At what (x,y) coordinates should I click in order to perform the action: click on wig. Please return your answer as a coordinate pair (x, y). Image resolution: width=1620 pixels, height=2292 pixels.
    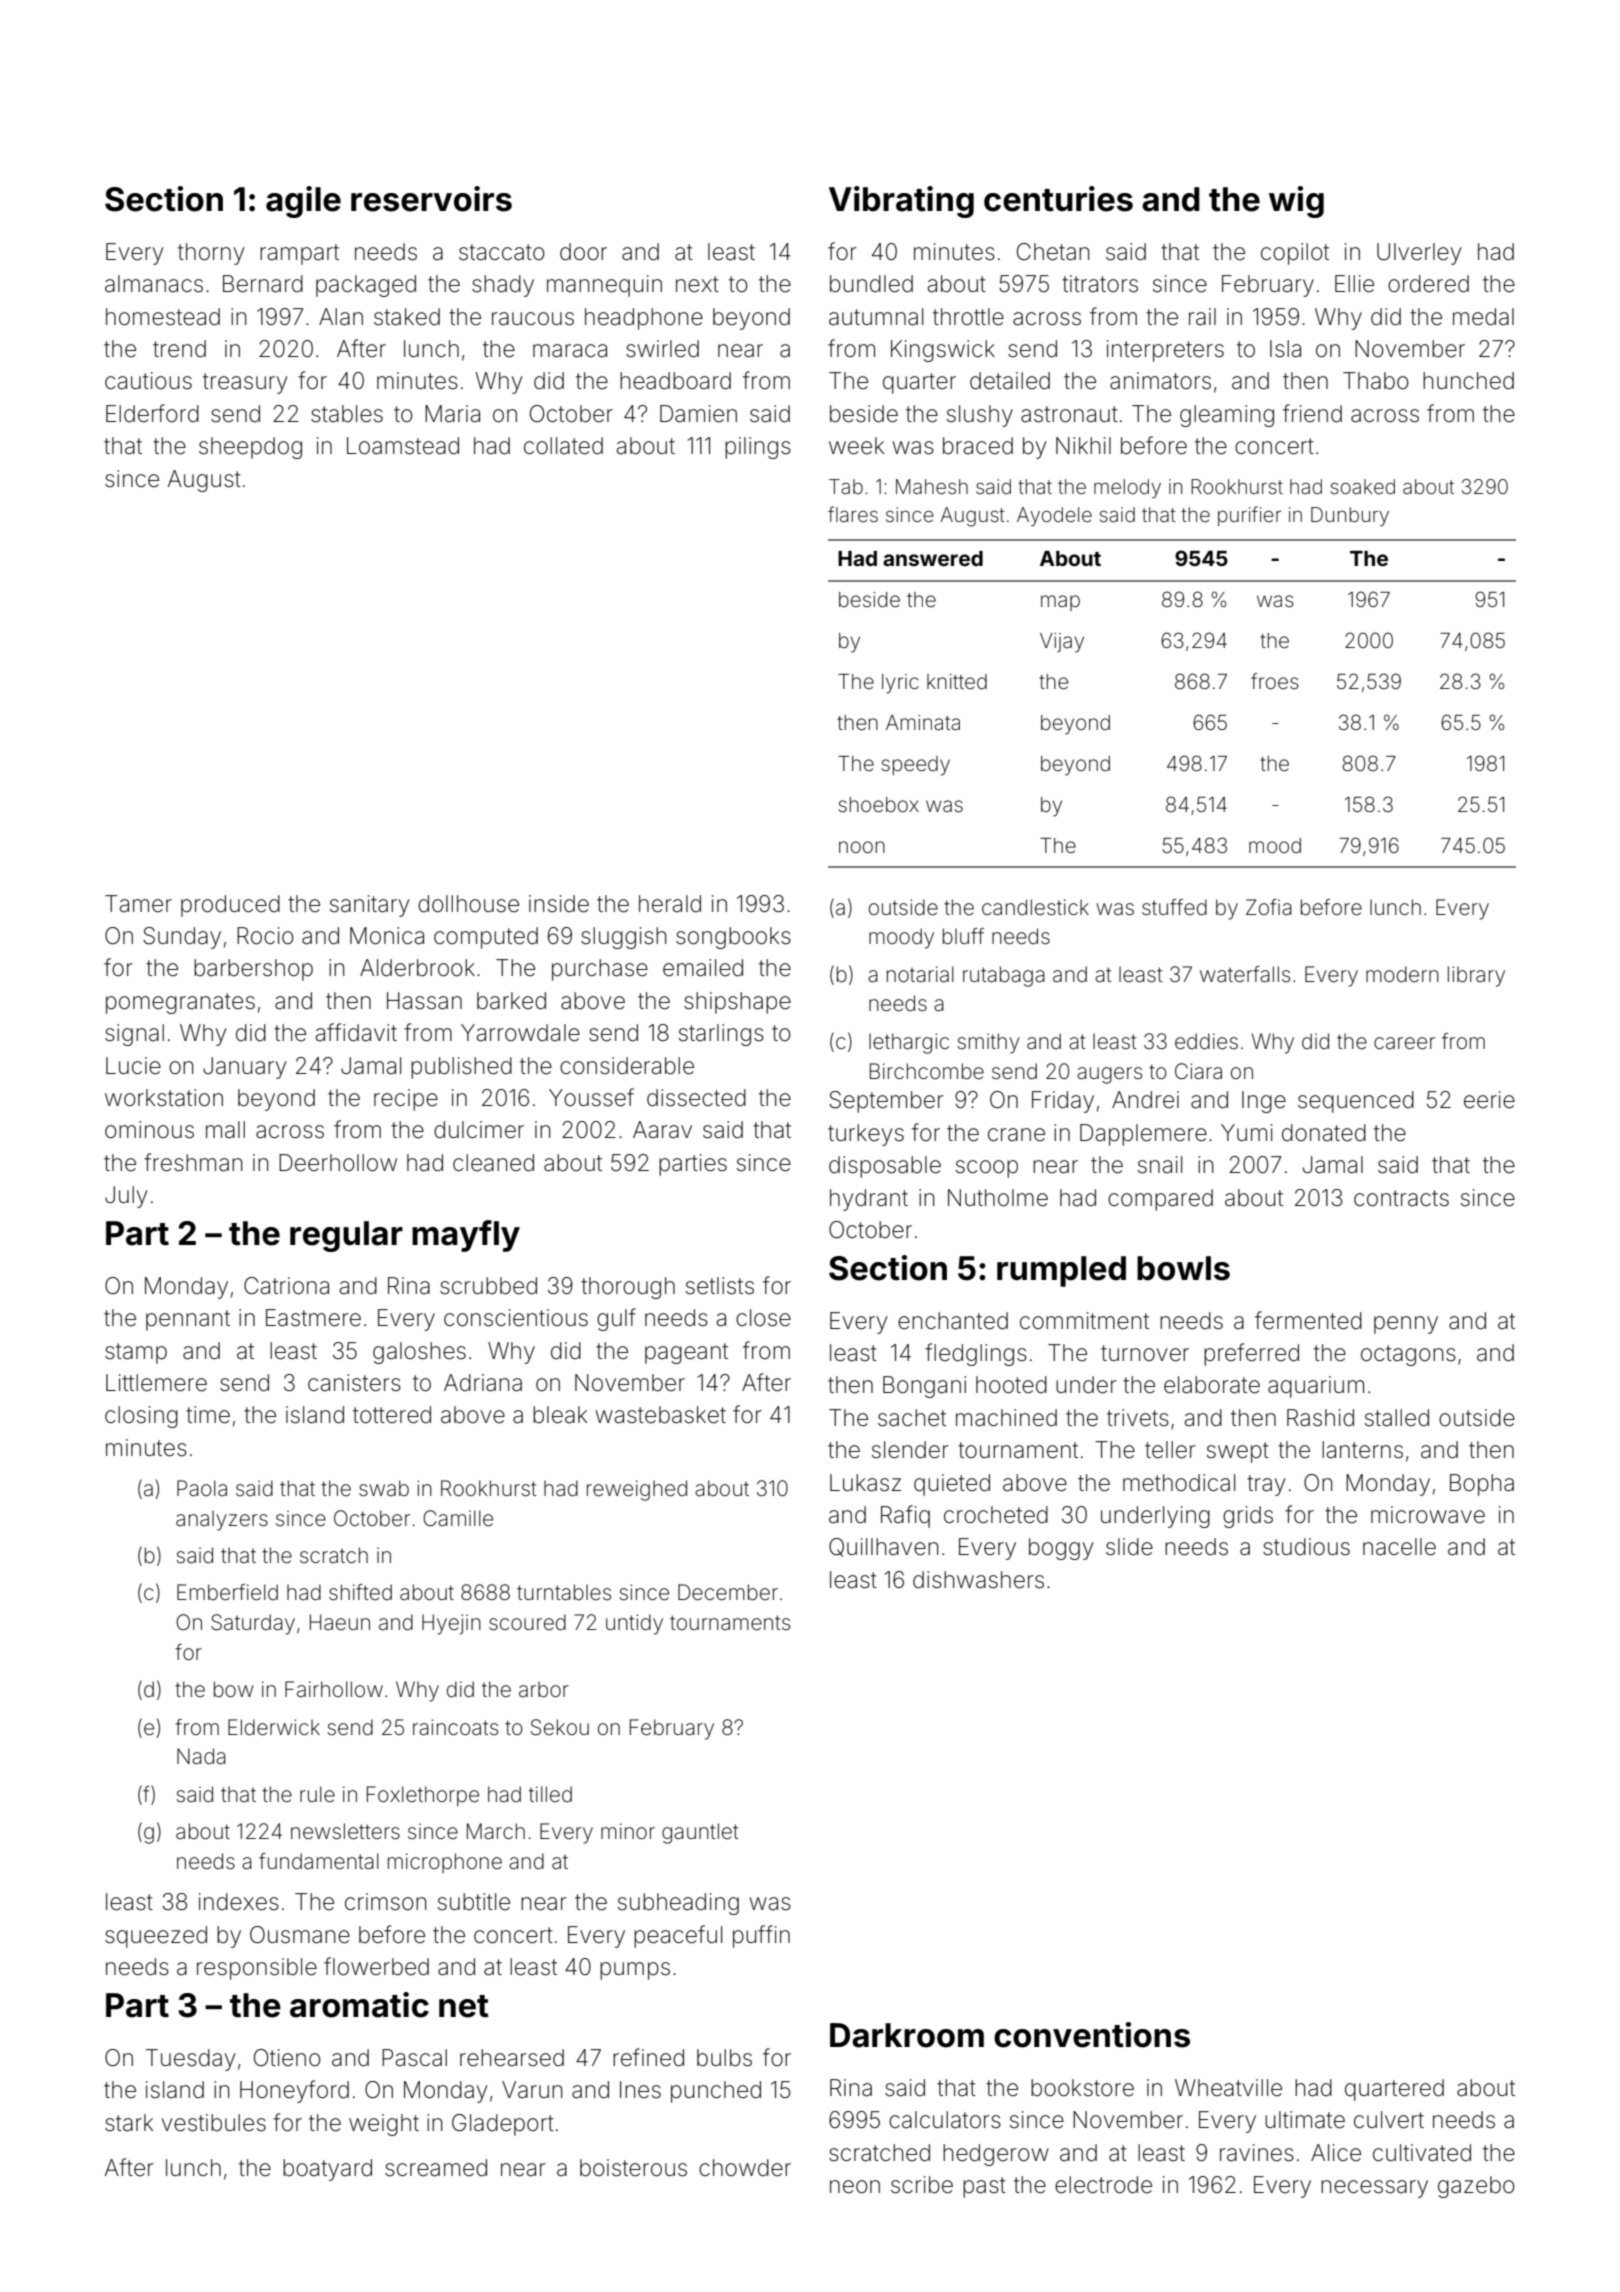
    Looking at the image, I should click on (1296, 202).
